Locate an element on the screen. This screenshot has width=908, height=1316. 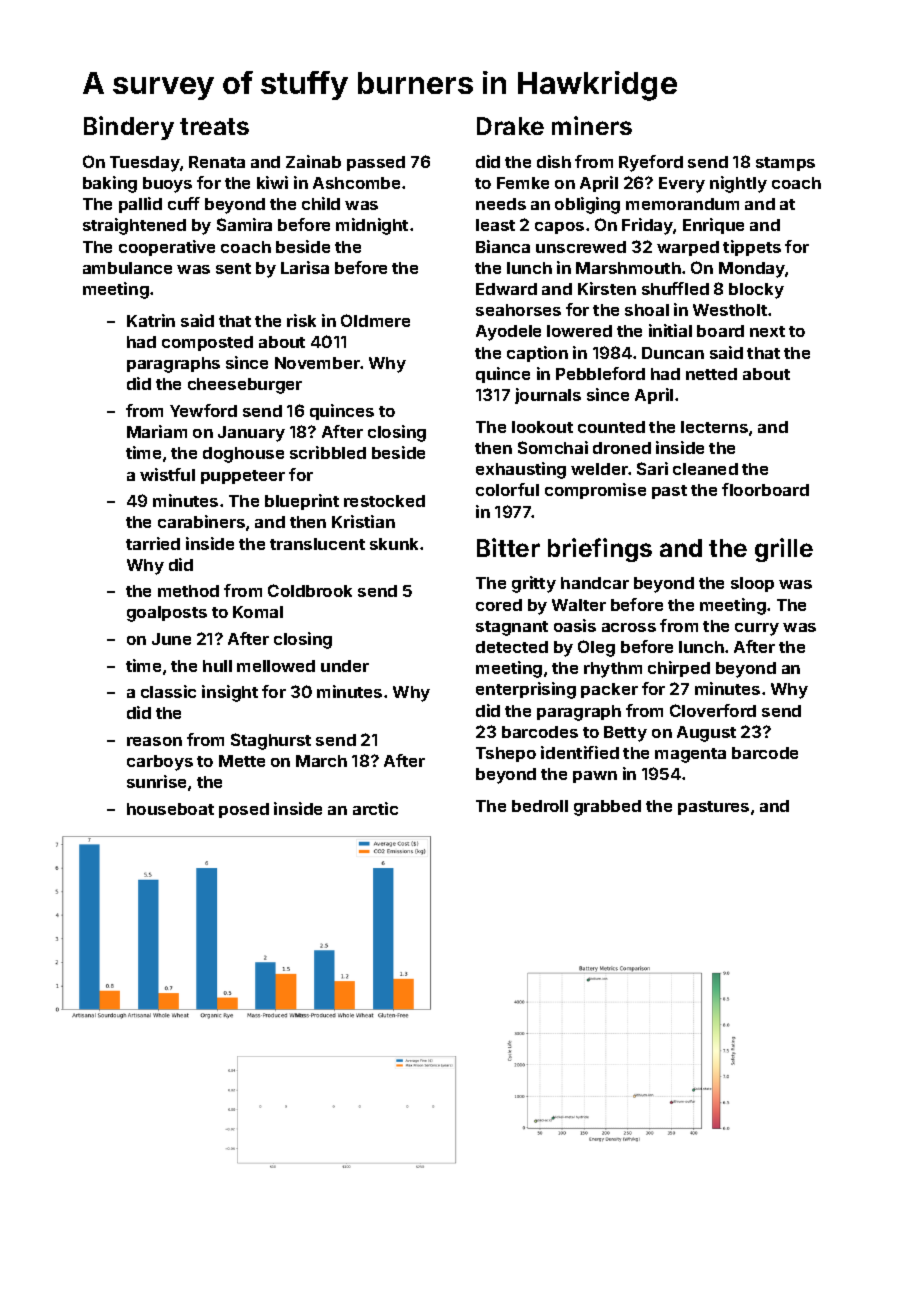
Drake is located at coordinates (510, 126).
